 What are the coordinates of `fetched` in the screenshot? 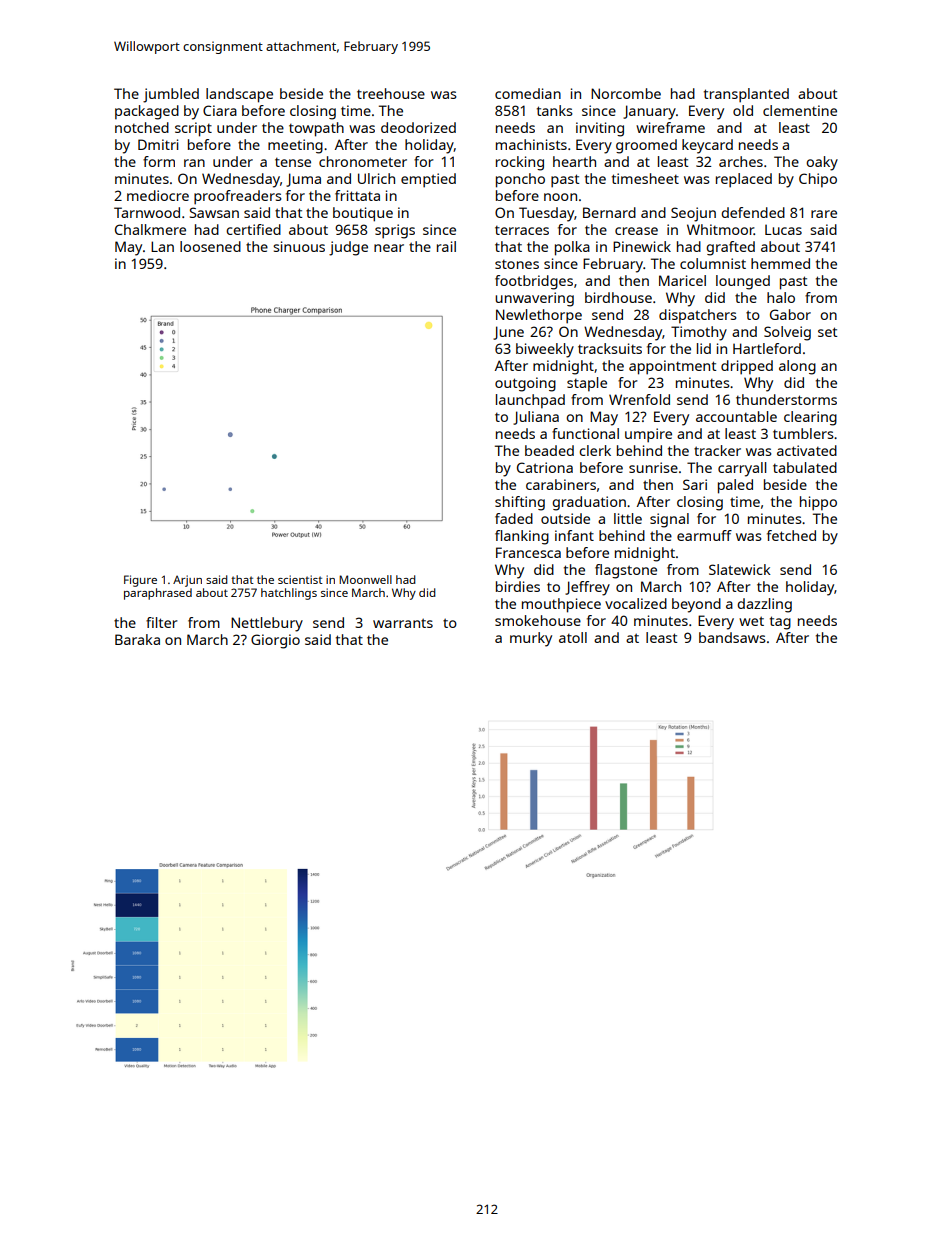 It's located at (791, 535).
